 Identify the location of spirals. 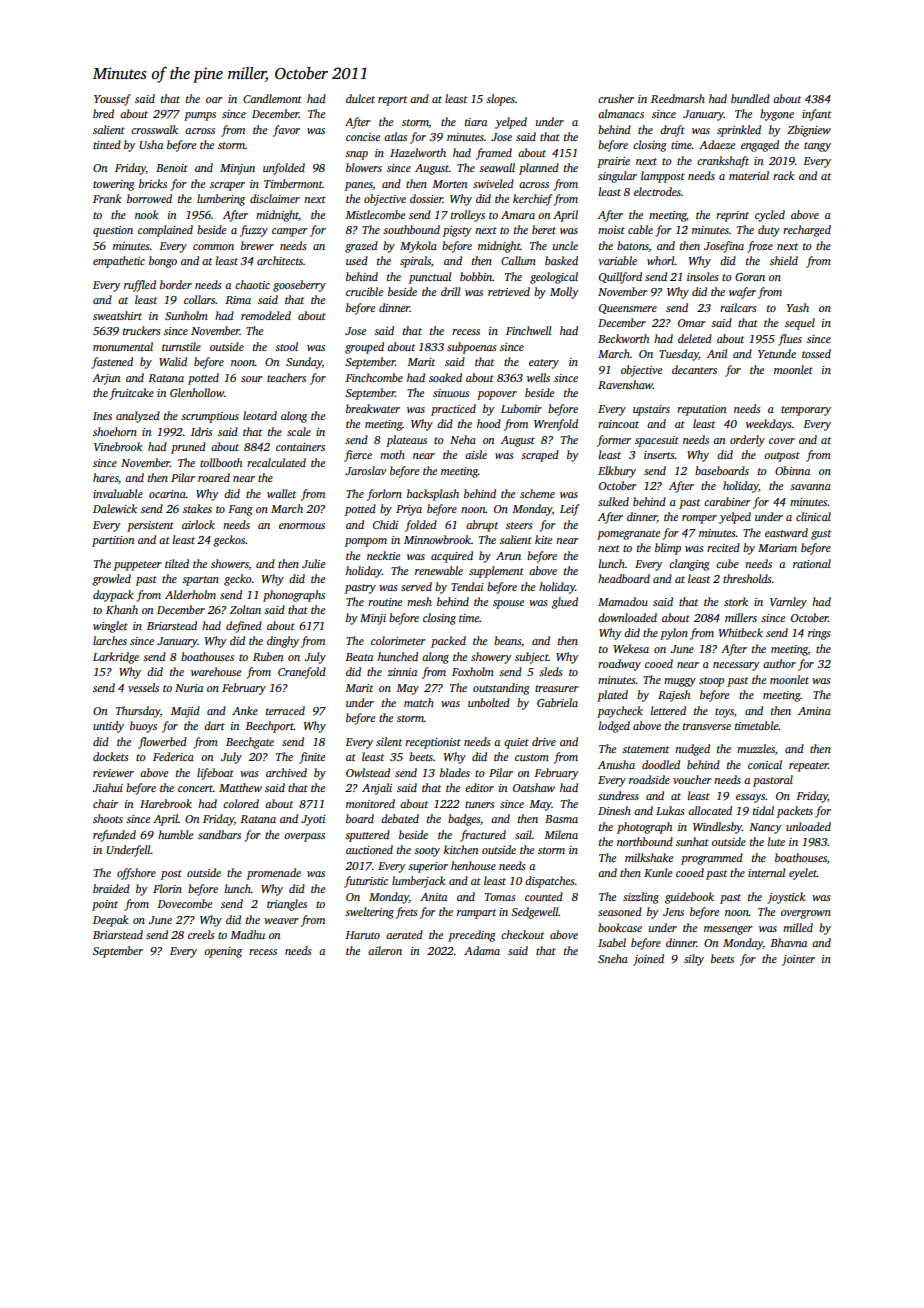
(415, 262).
